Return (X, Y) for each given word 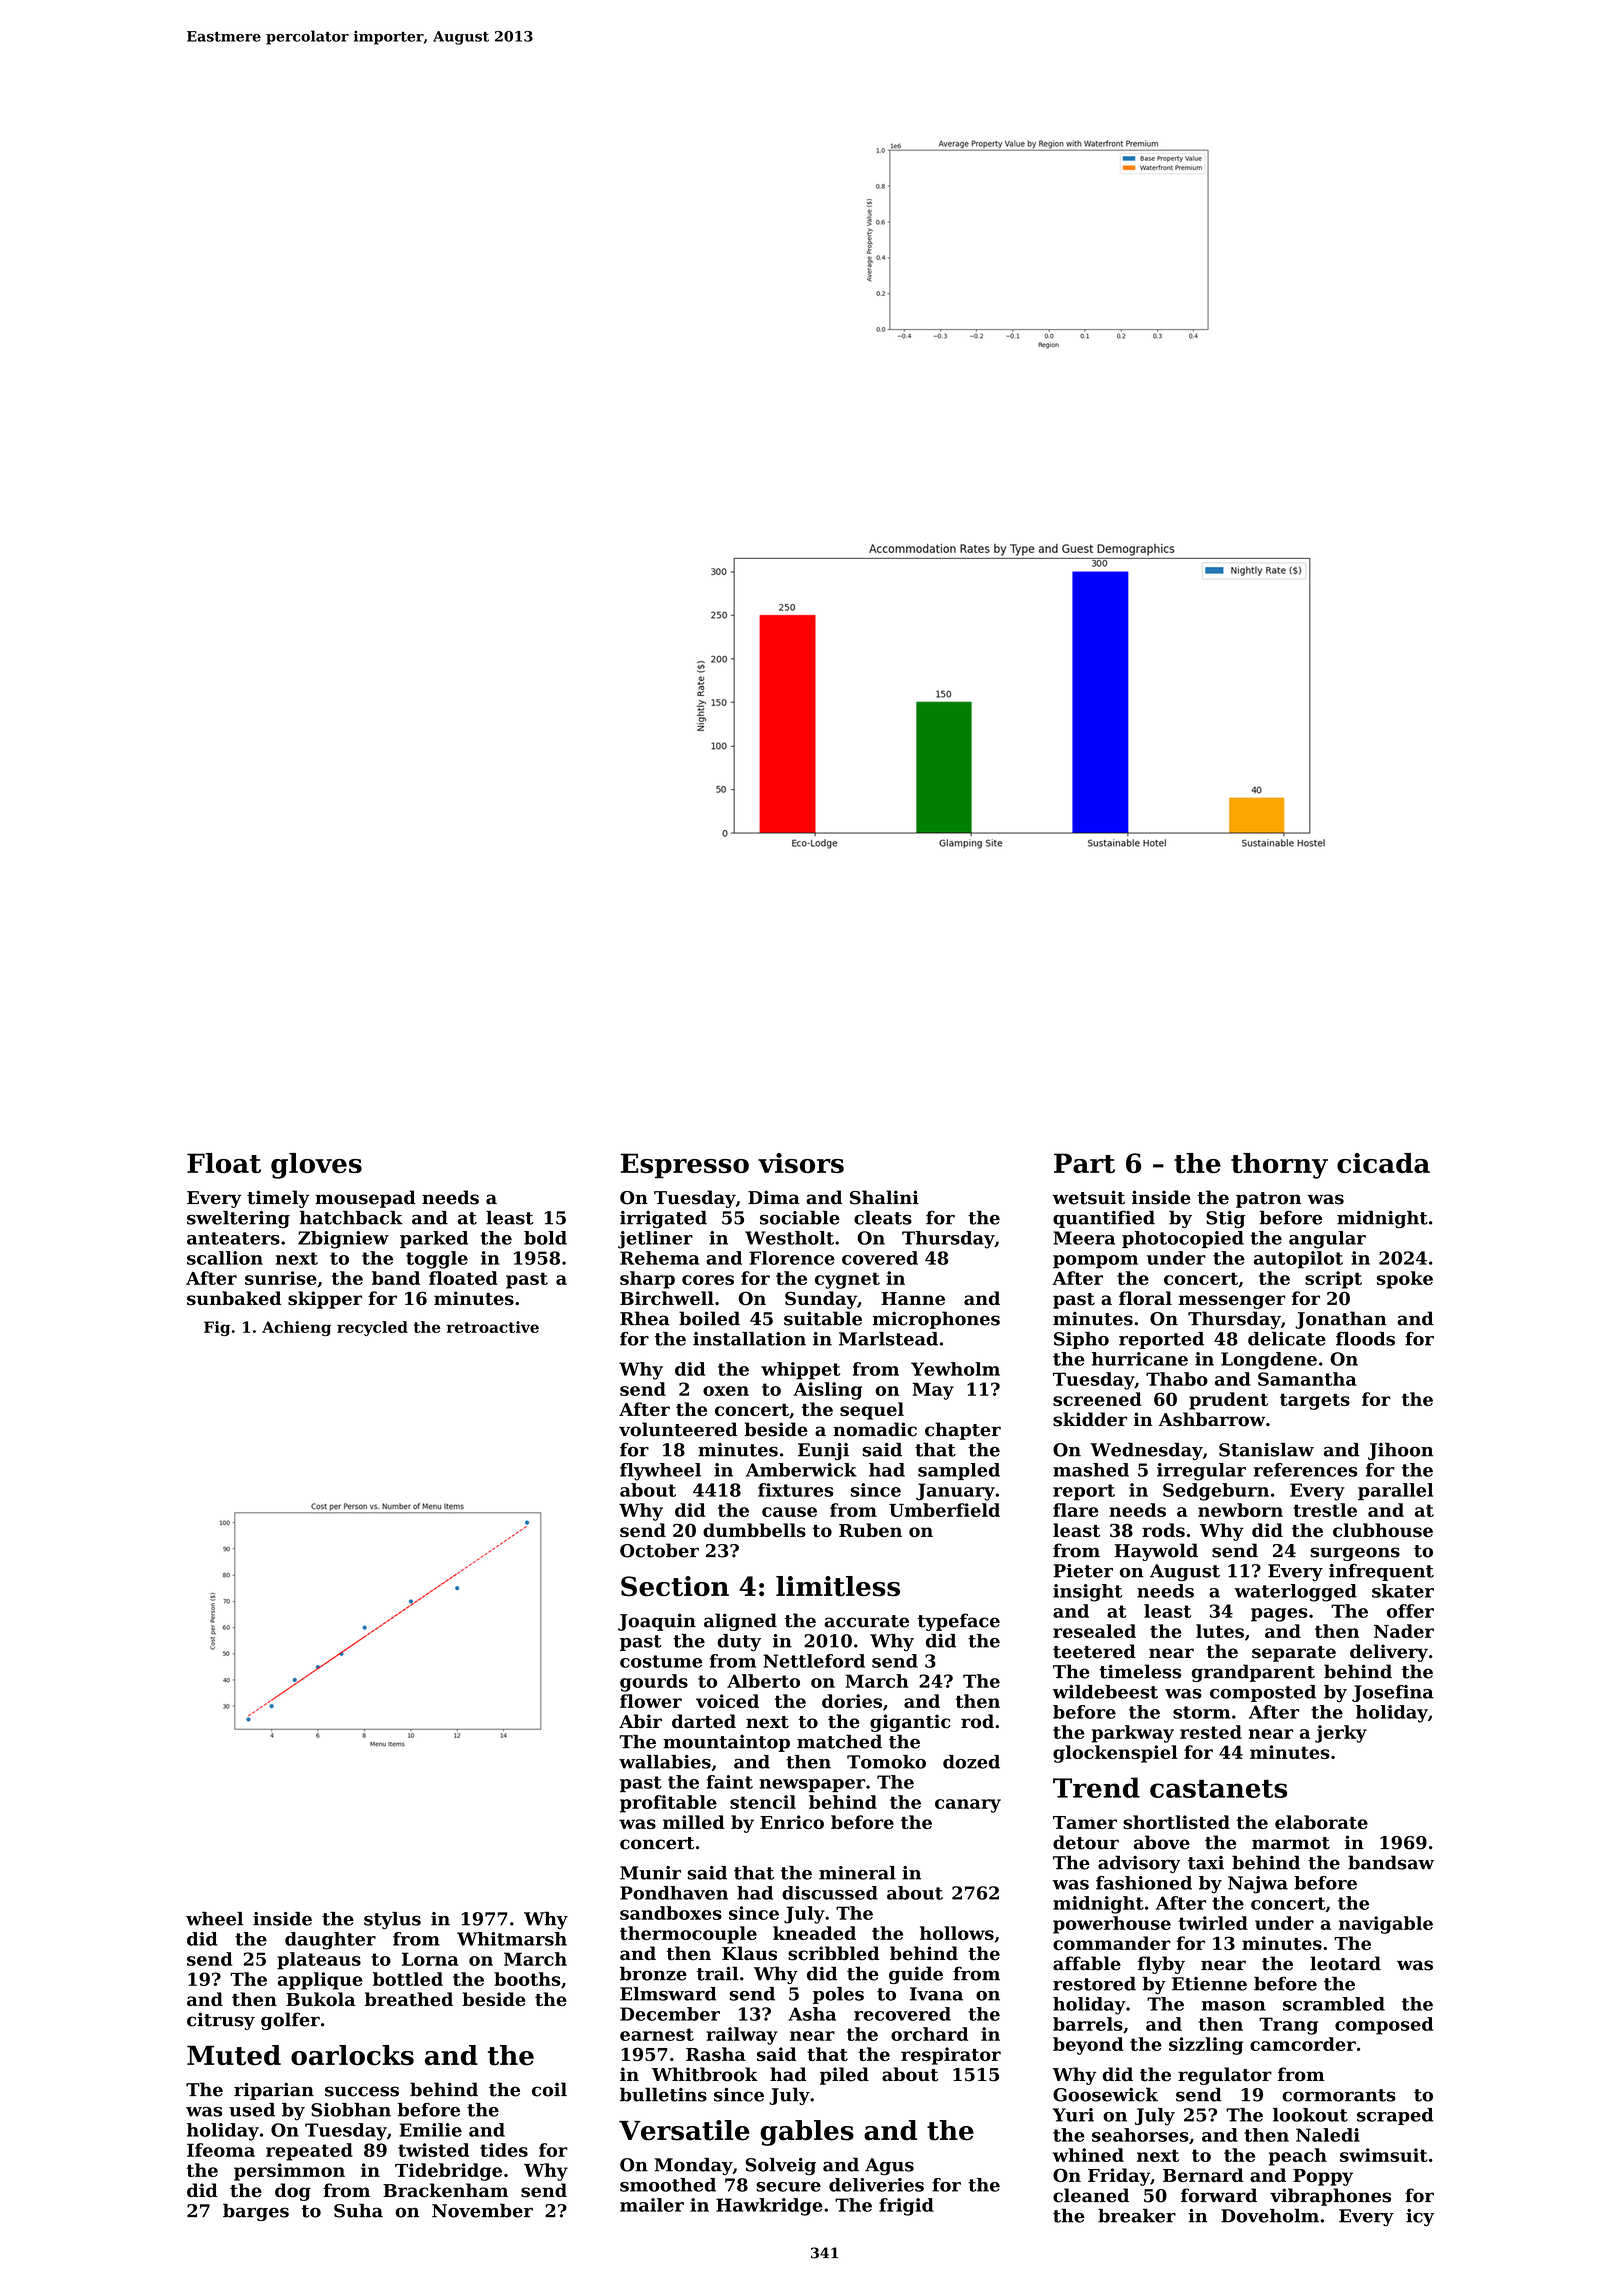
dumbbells (754, 1530)
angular (1327, 1240)
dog (293, 2192)
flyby (1161, 1965)
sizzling (1206, 2046)
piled (844, 2076)
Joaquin (657, 1622)
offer (1410, 1611)
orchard (929, 2034)
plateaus (319, 1961)
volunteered (678, 1429)
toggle (437, 1260)
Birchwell (667, 1298)
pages (1279, 1615)
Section (675, 1586)
